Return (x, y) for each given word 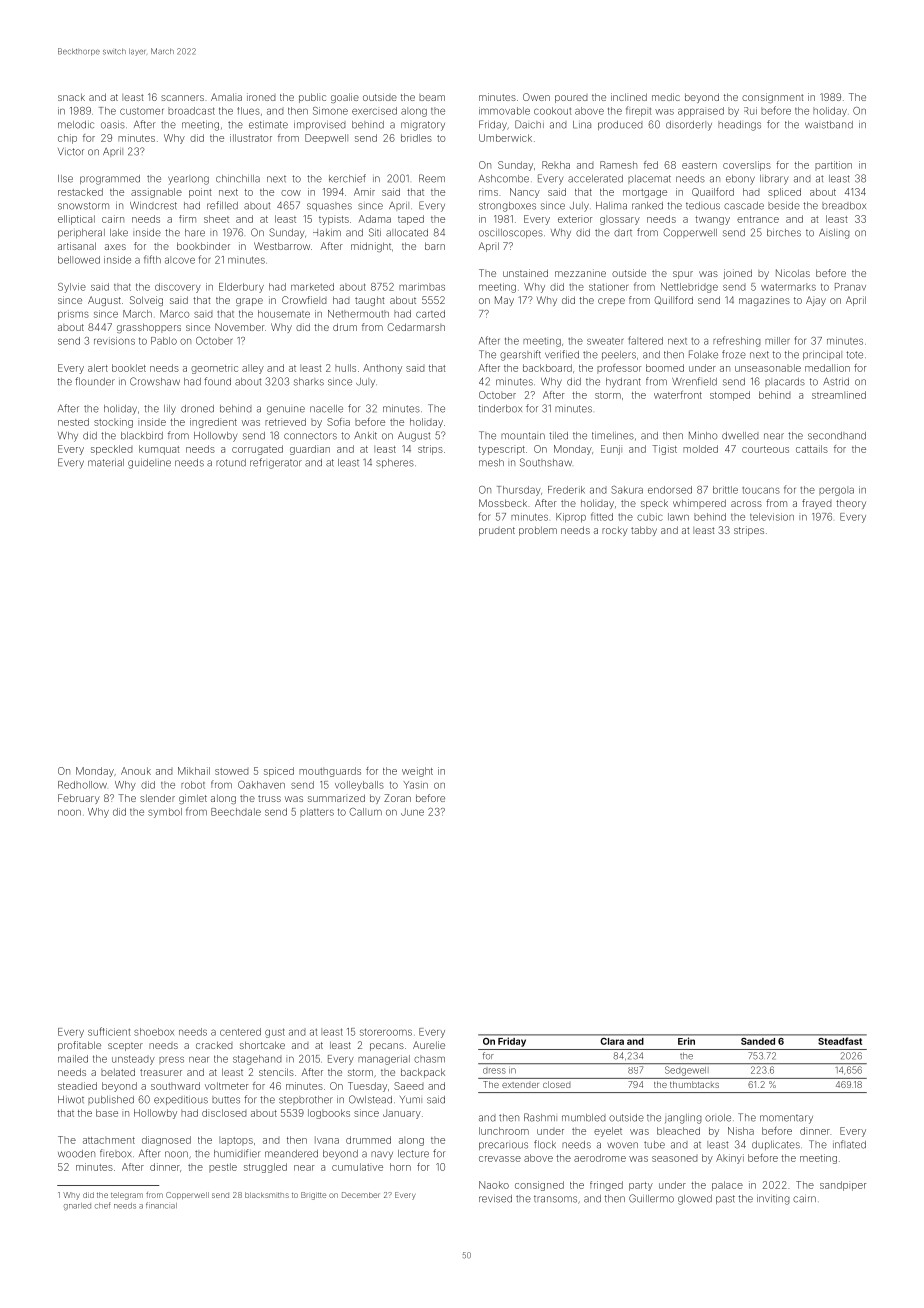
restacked (80, 192)
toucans (761, 490)
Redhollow (82, 785)
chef (103, 1205)
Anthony (382, 369)
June (412, 812)
